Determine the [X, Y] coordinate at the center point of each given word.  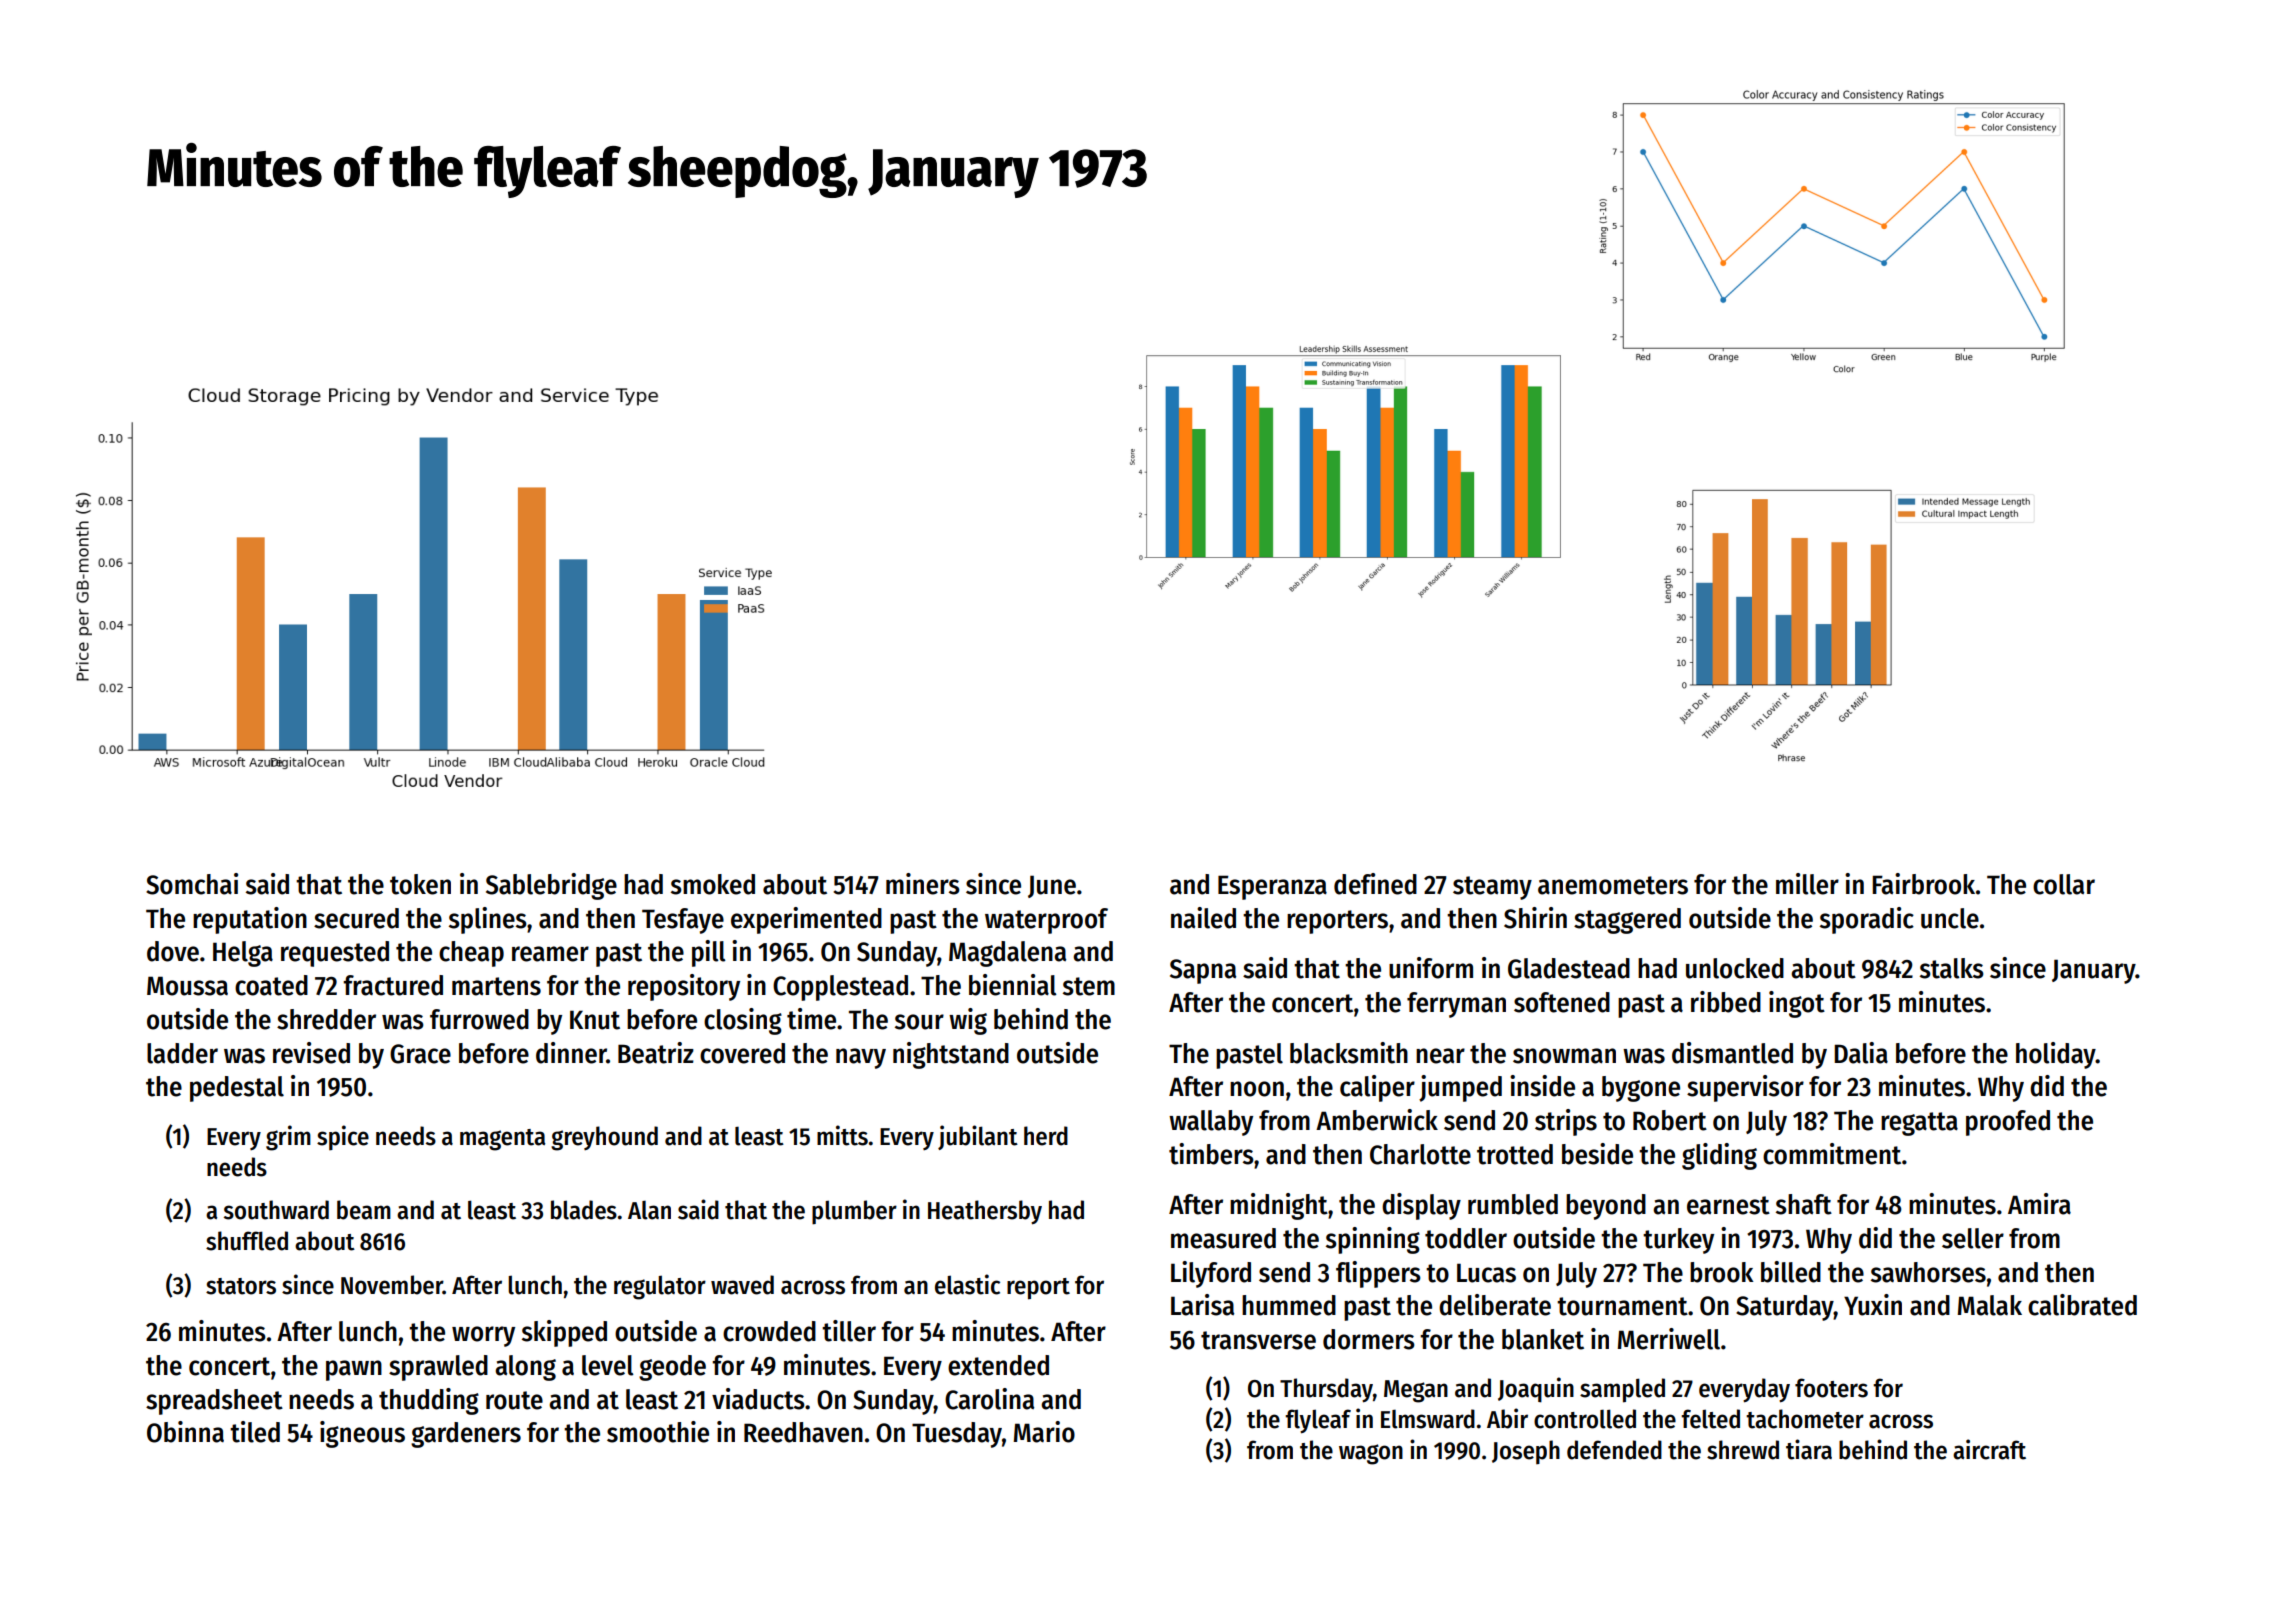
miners [923, 884]
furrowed [479, 1019]
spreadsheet [214, 1402]
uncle [1950, 918]
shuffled [247, 1241]
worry [483, 1336]
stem [1089, 986]
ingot [1797, 1004]
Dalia [1861, 1053]
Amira [2039, 1204]
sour [919, 1022]
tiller [849, 1331]
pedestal [237, 1089]
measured [1223, 1238]
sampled [1622, 1390]
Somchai [192, 884]
